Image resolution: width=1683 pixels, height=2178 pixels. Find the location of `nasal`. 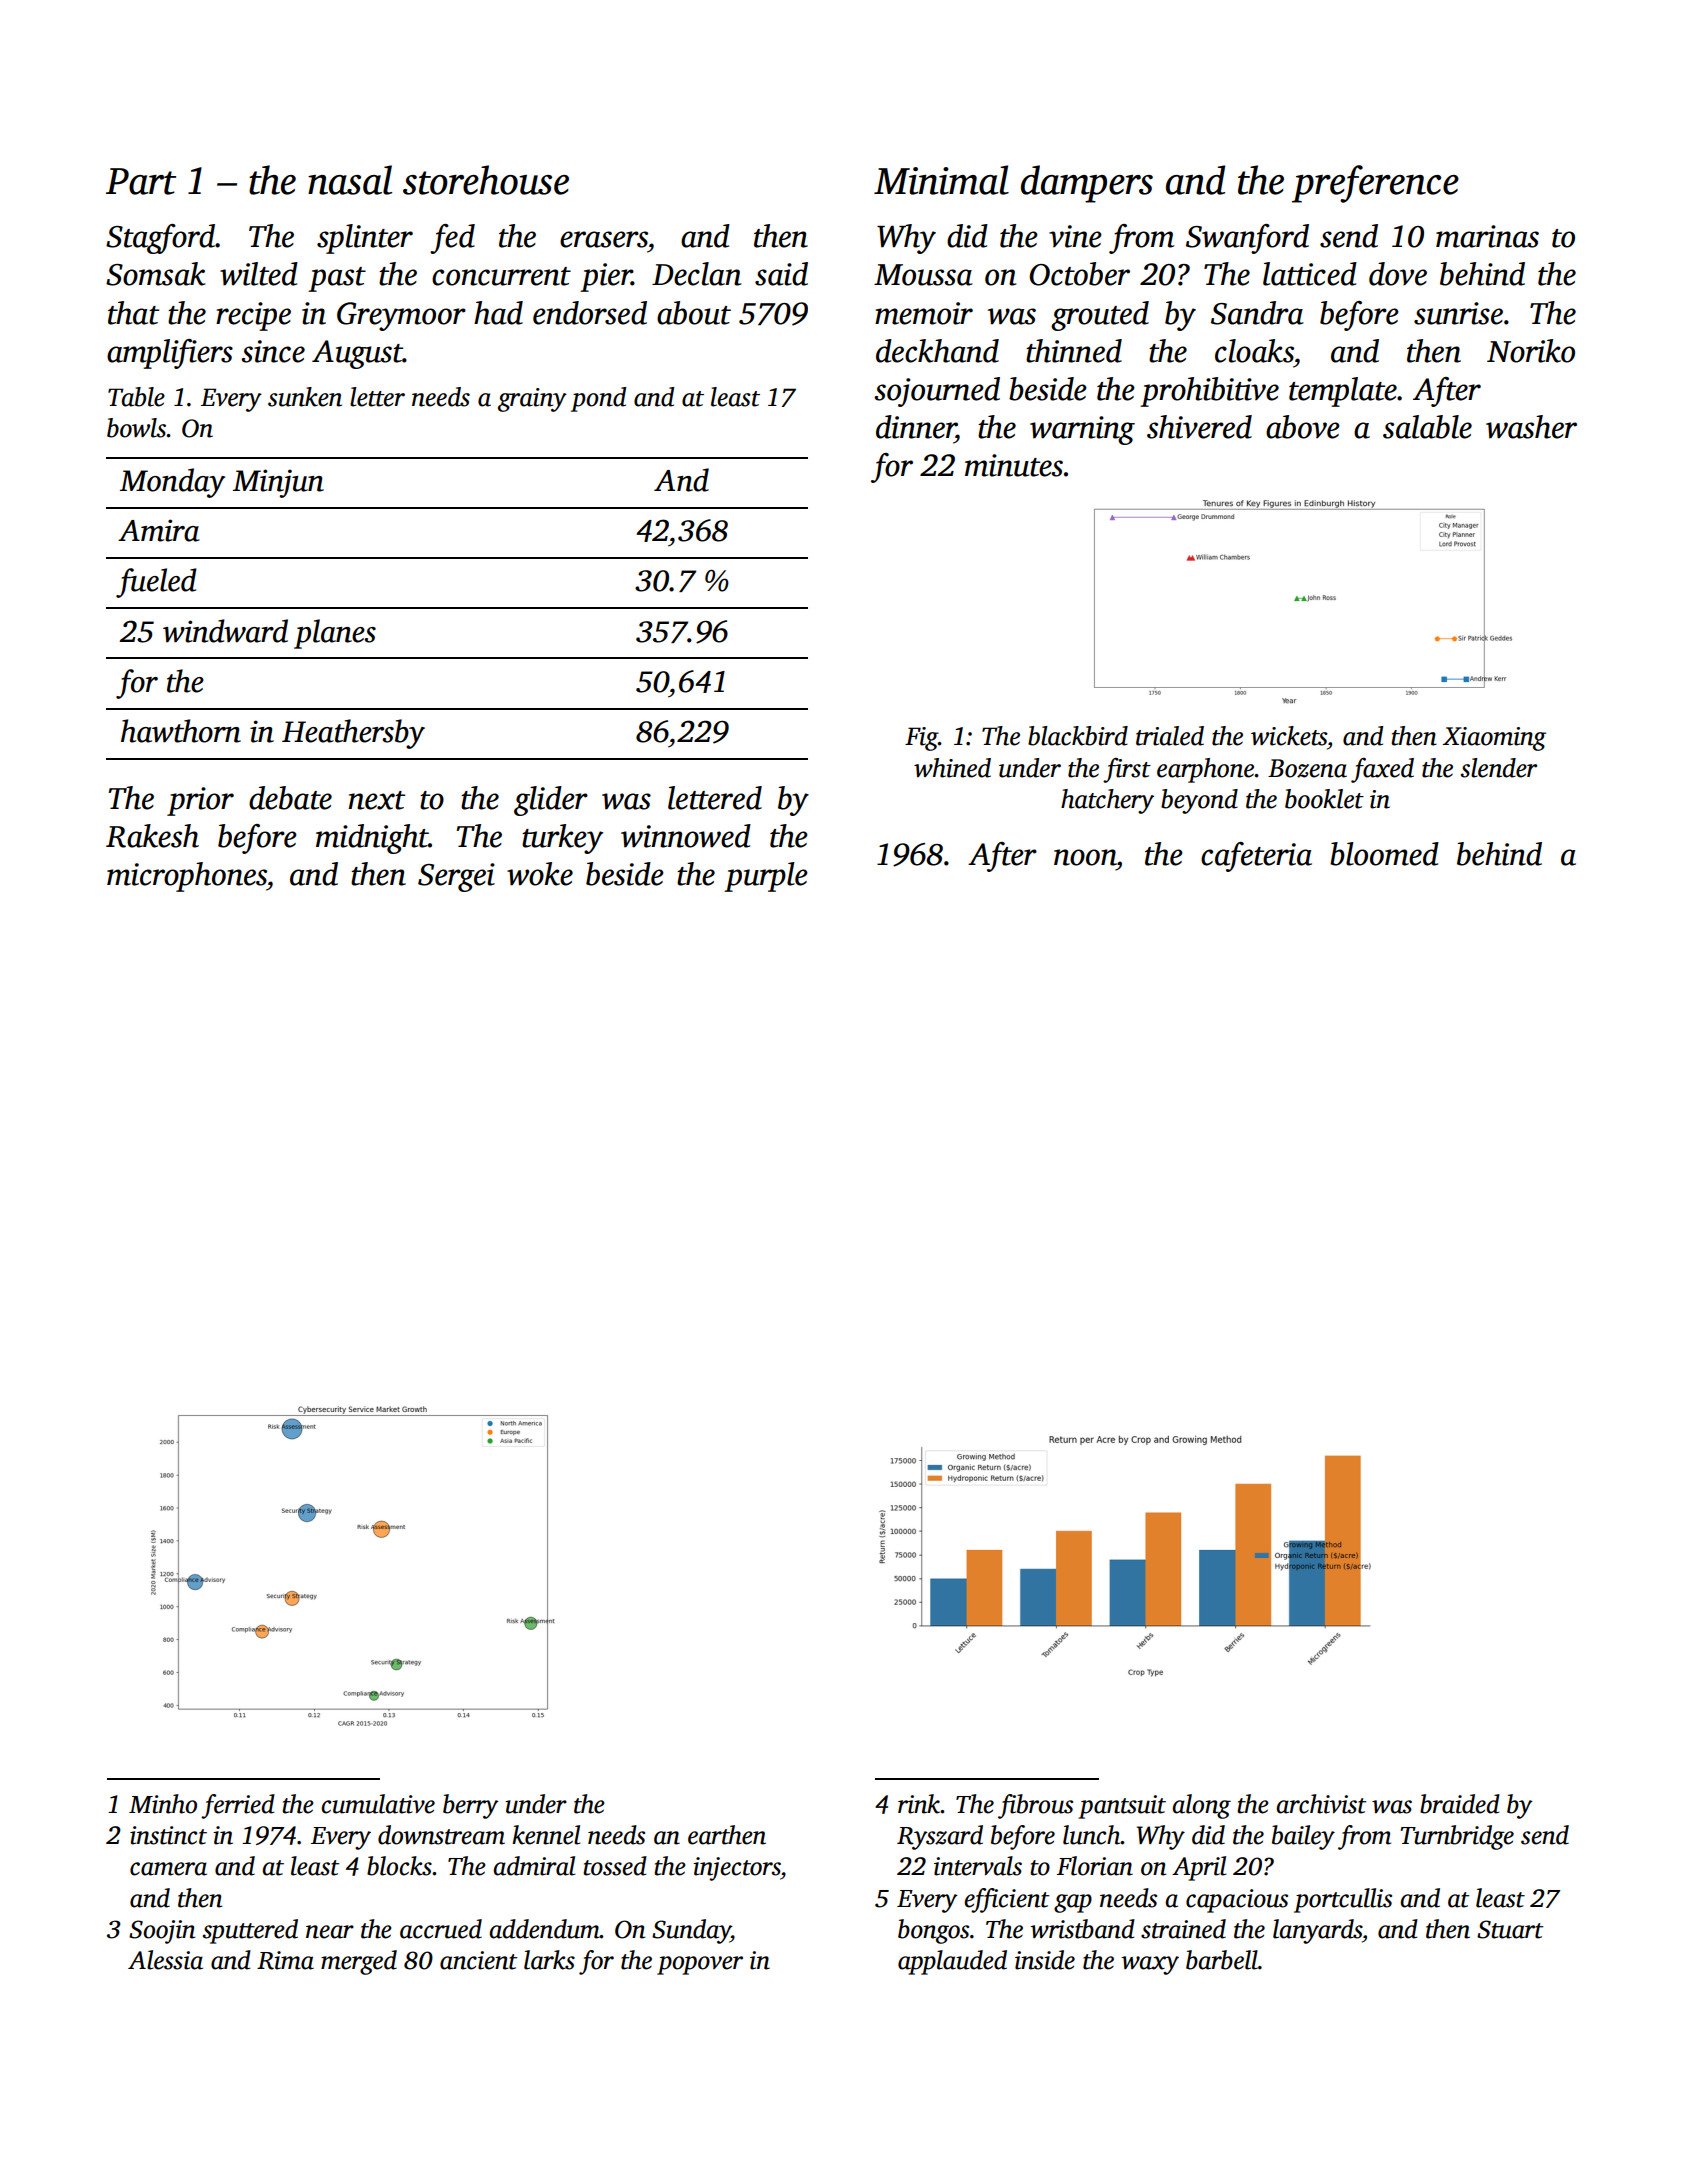

nasal is located at coordinates (350, 180).
